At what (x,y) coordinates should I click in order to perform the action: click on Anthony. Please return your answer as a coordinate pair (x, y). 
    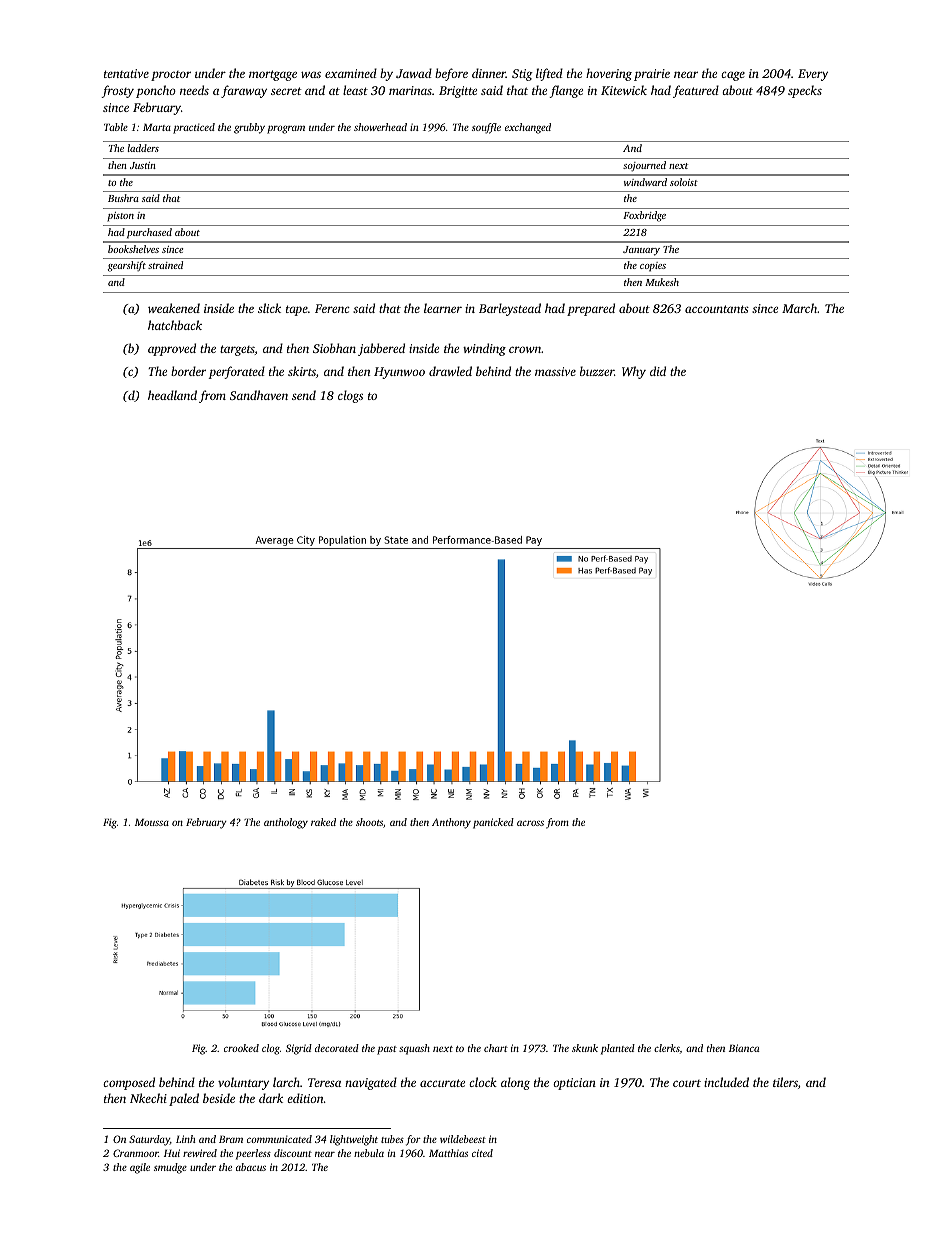
    Looking at the image, I should click on (451, 823).
